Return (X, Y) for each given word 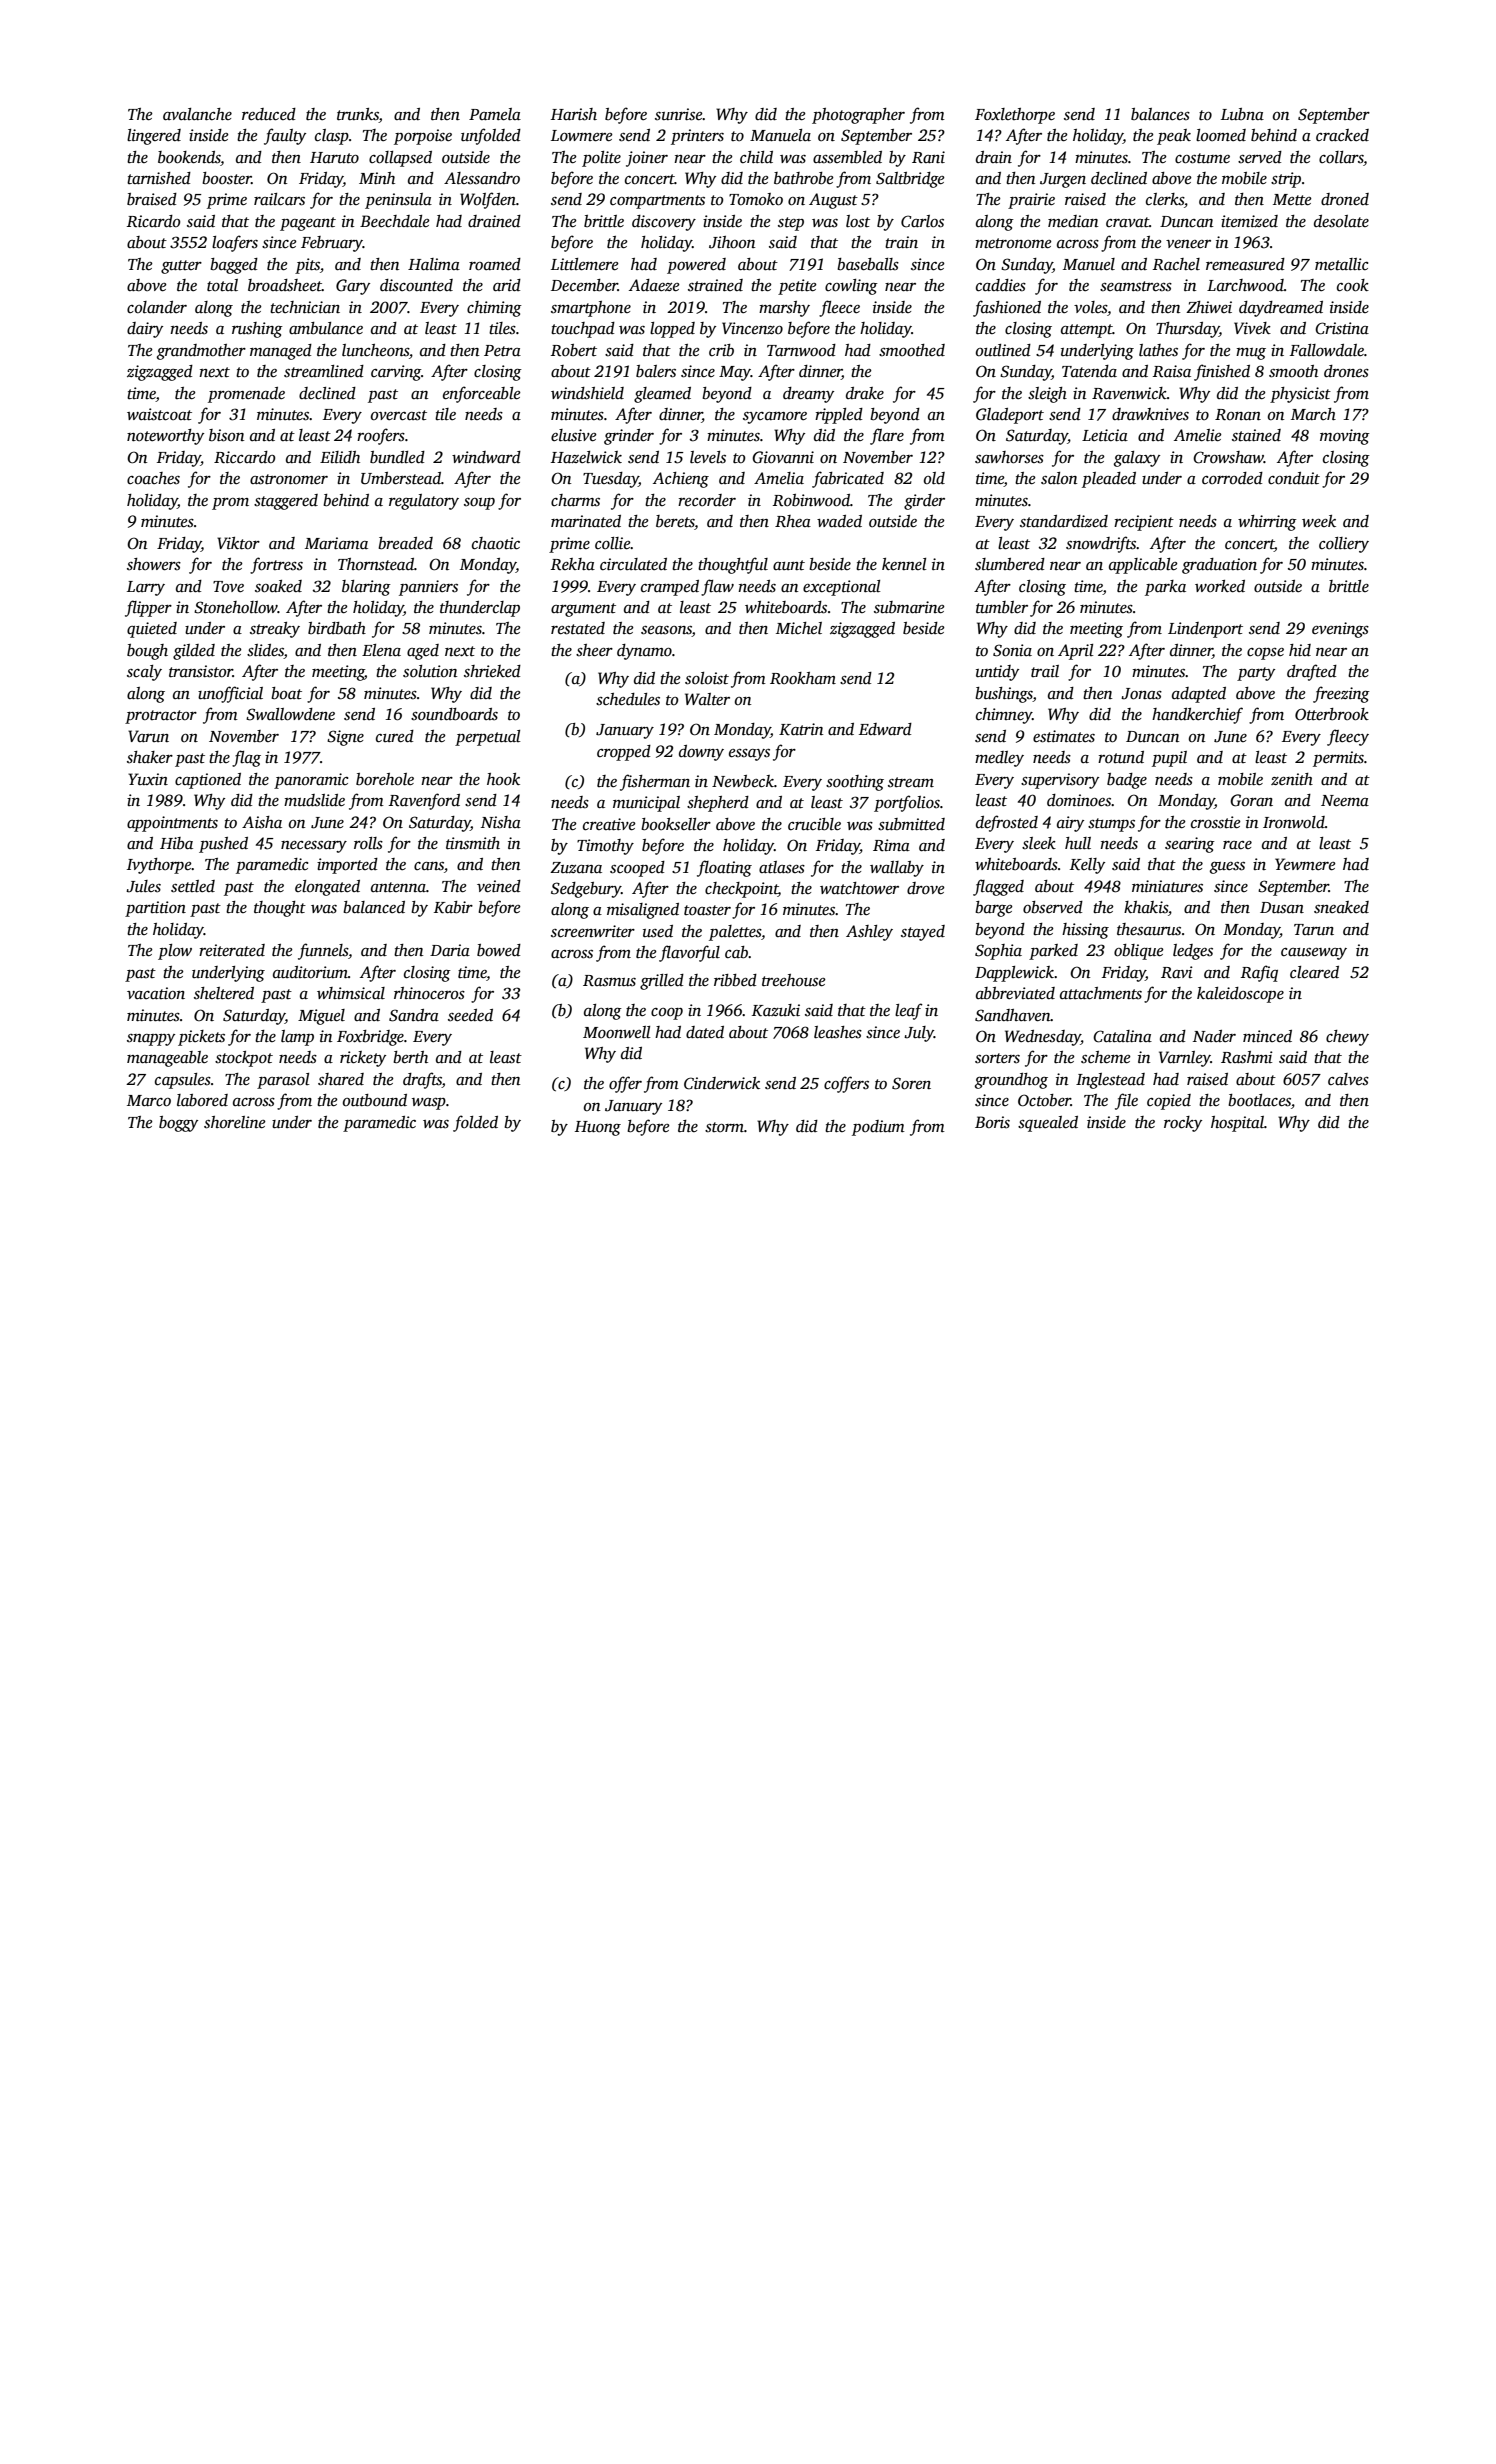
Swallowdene (290, 714)
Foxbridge (370, 1038)
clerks (1165, 199)
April (1076, 652)
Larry (146, 588)
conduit (1294, 478)
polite (601, 159)
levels (708, 457)
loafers (235, 243)
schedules (628, 699)
